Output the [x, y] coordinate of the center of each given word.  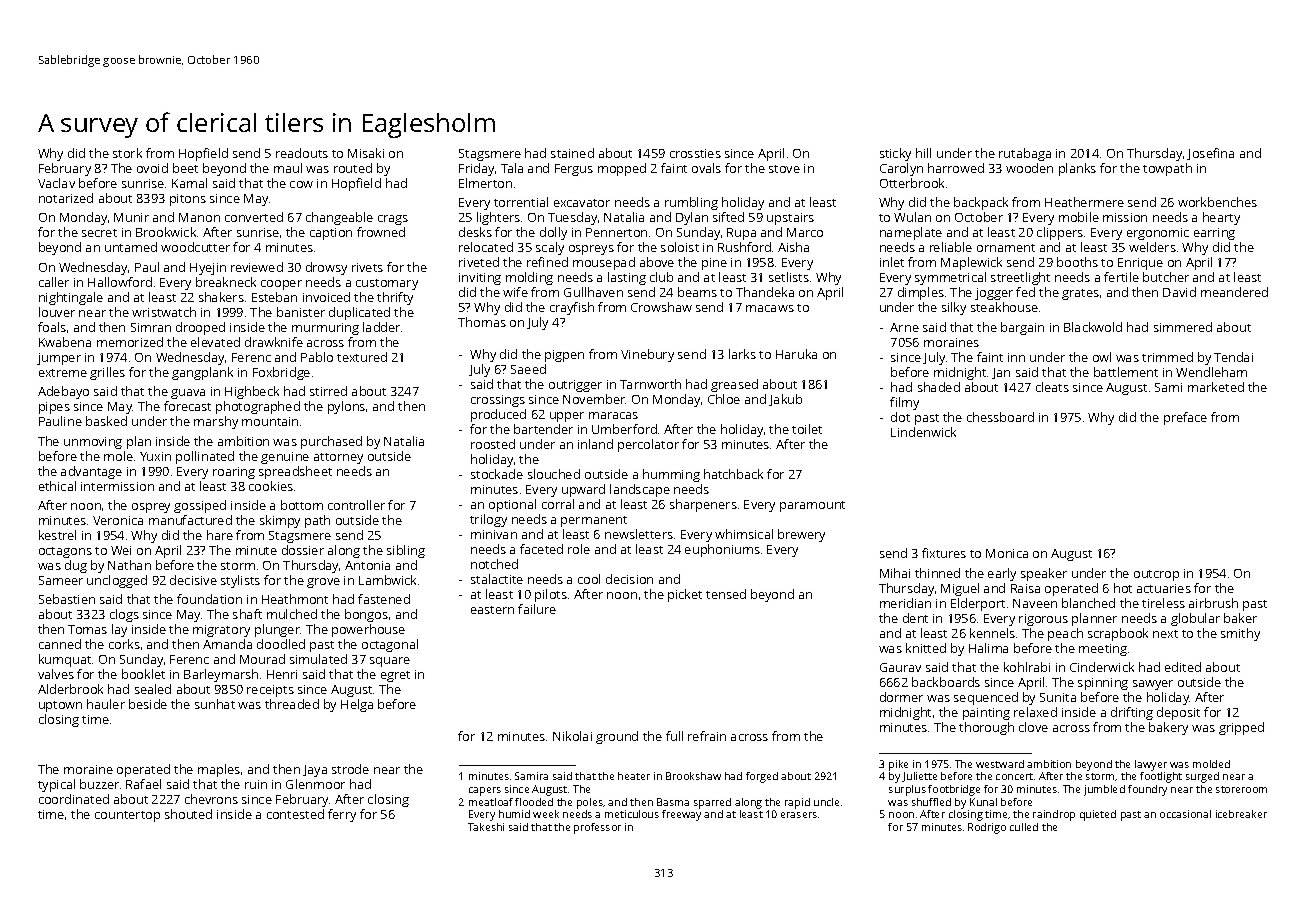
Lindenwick [923, 432]
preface [1185, 418]
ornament [1006, 248]
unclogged [117, 581]
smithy [1240, 634]
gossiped [200, 506]
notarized [66, 198]
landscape [640, 490]
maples [219, 770]
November [594, 399]
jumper [59, 359]
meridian [905, 603]
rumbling [691, 203]
